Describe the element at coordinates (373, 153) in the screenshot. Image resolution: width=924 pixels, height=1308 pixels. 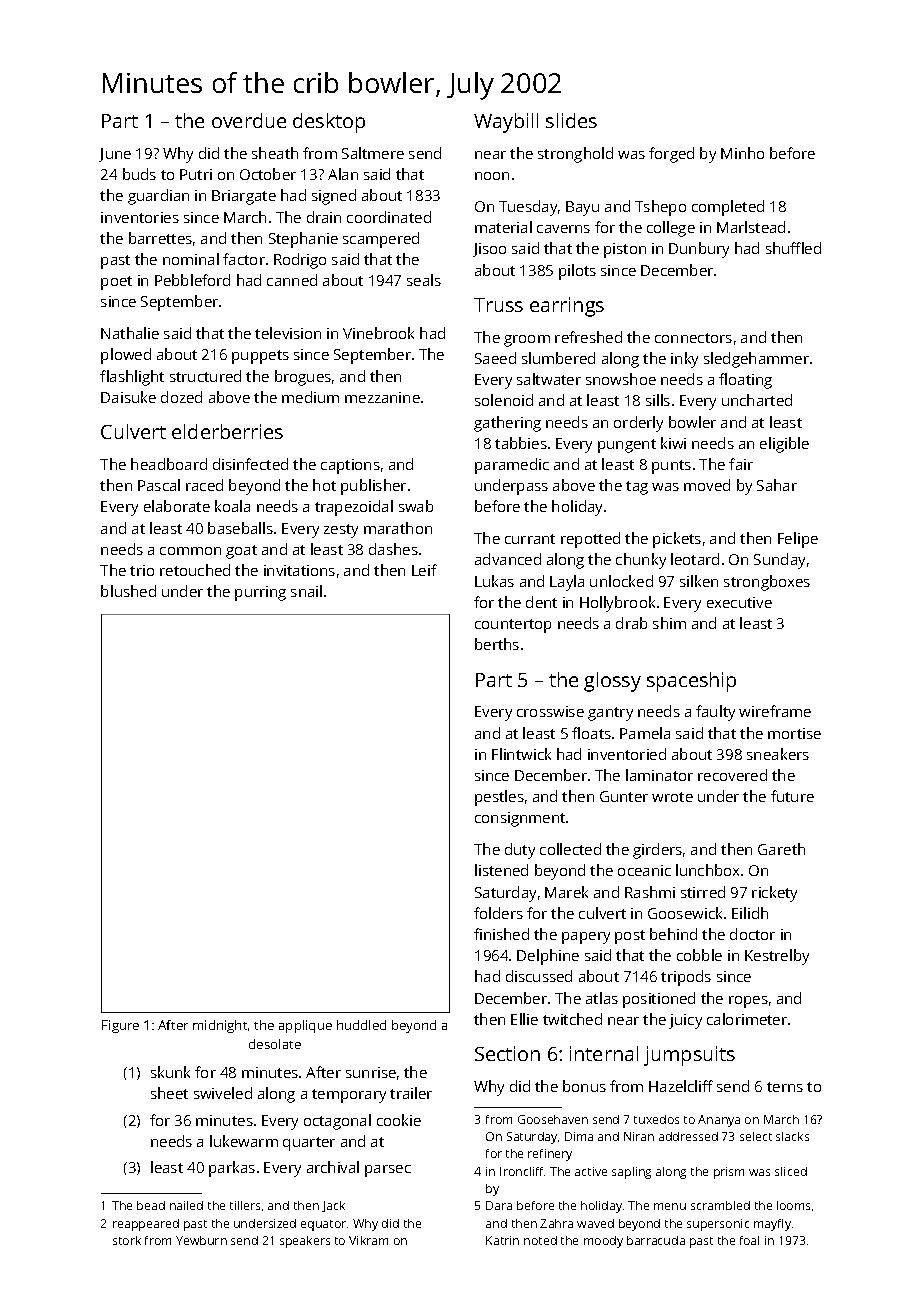
I see `Saltmere` at that location.
